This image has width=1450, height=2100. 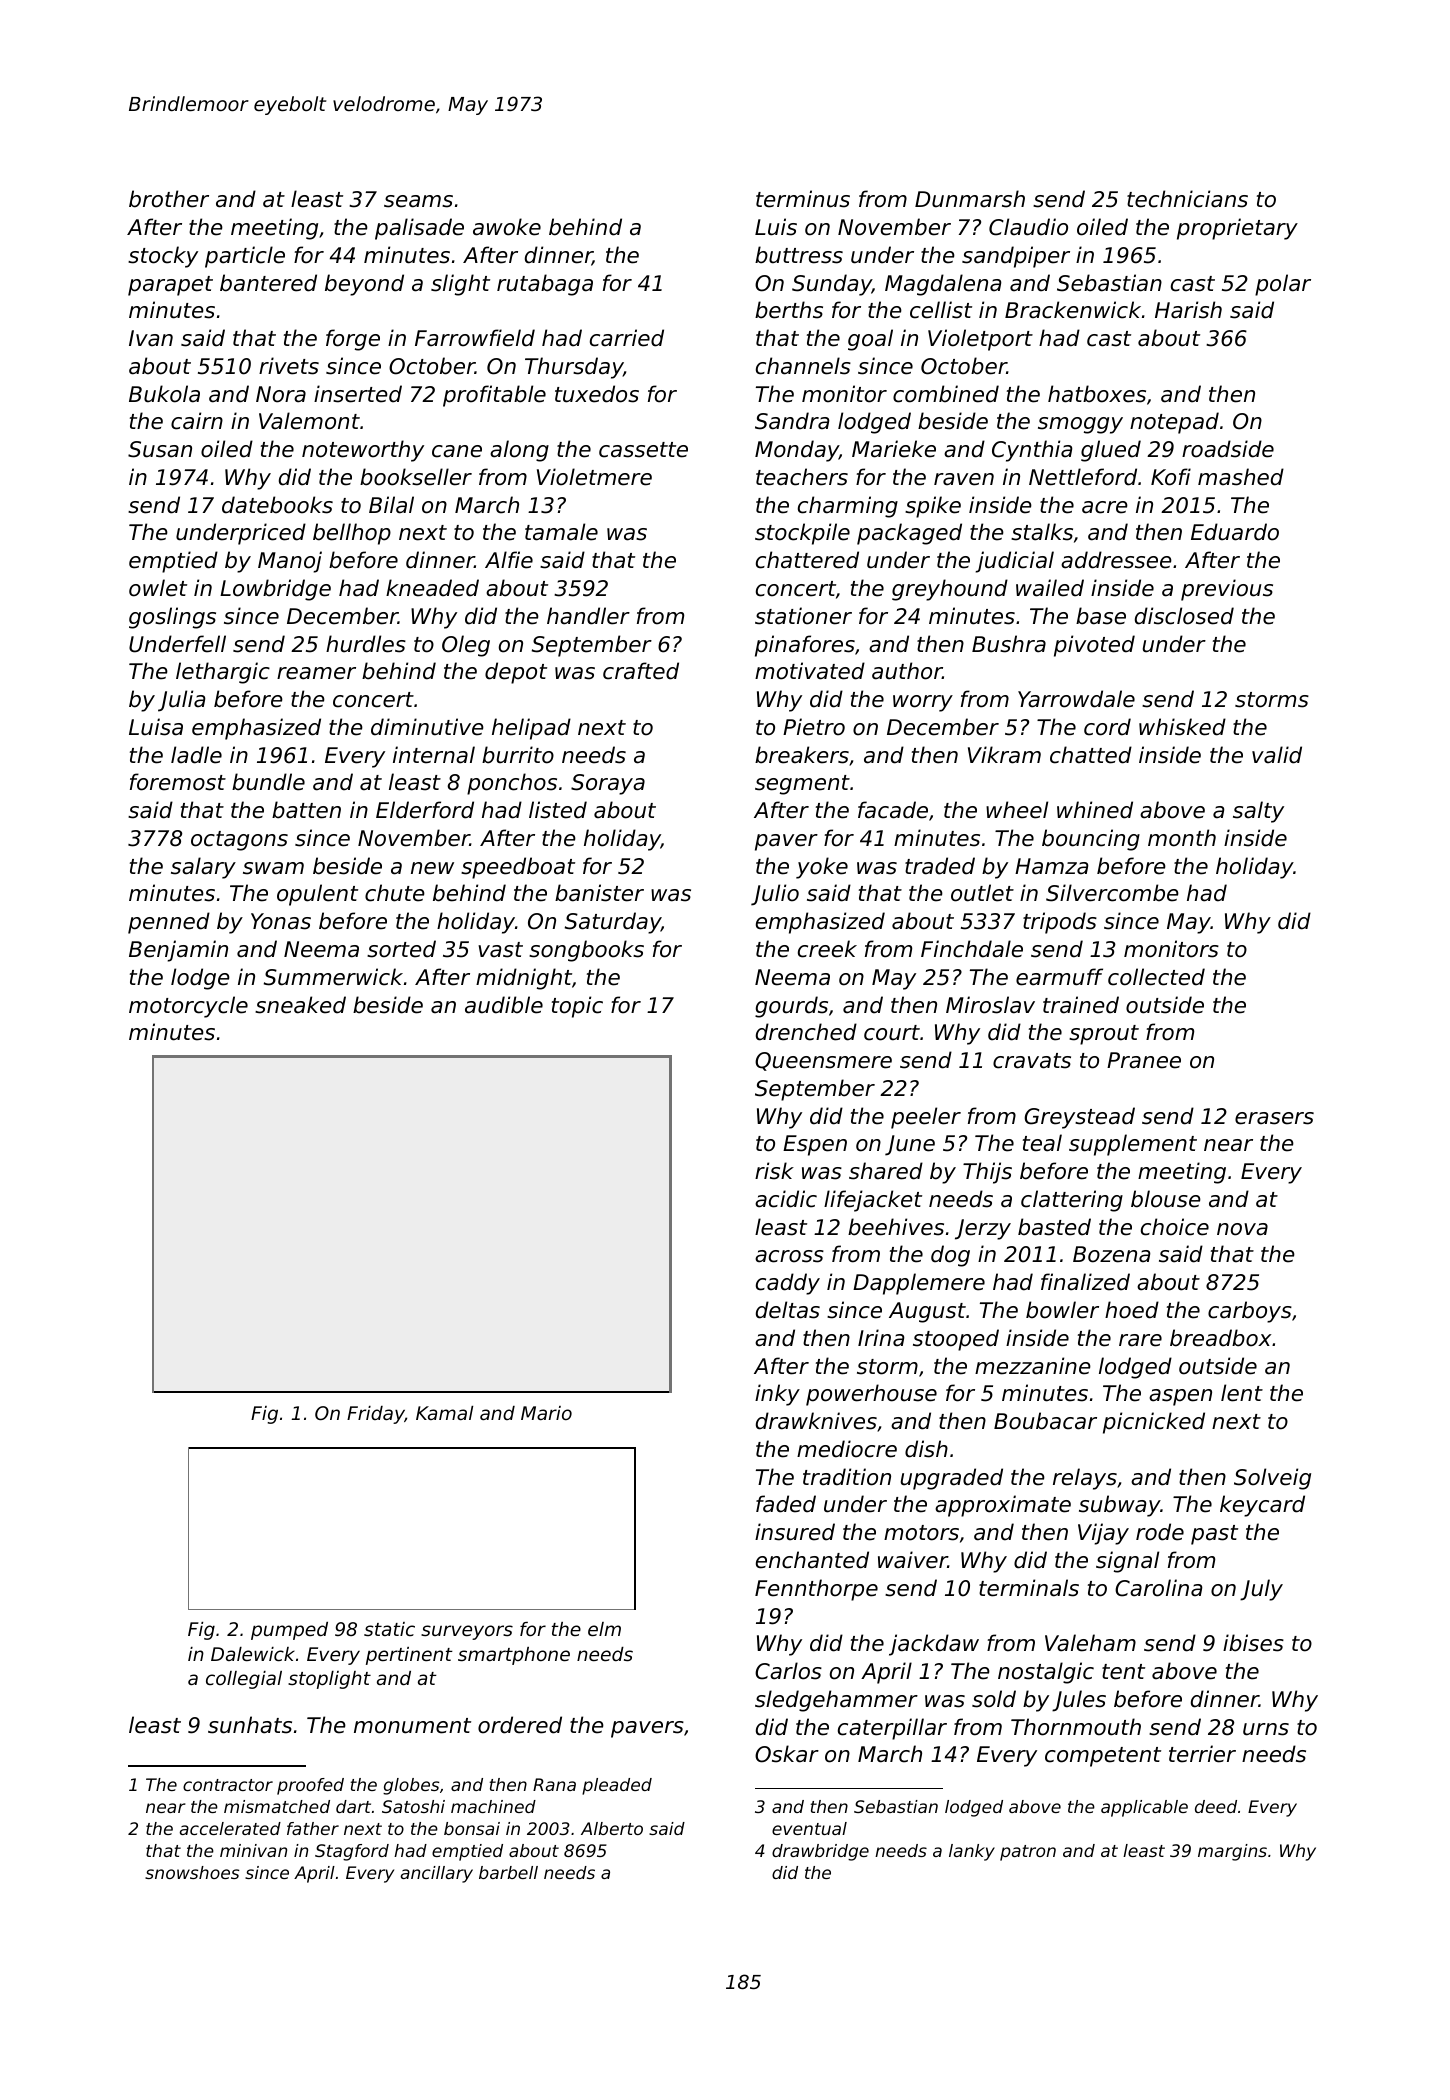 I want to click on Soraya, so click(x=608, y=784).
